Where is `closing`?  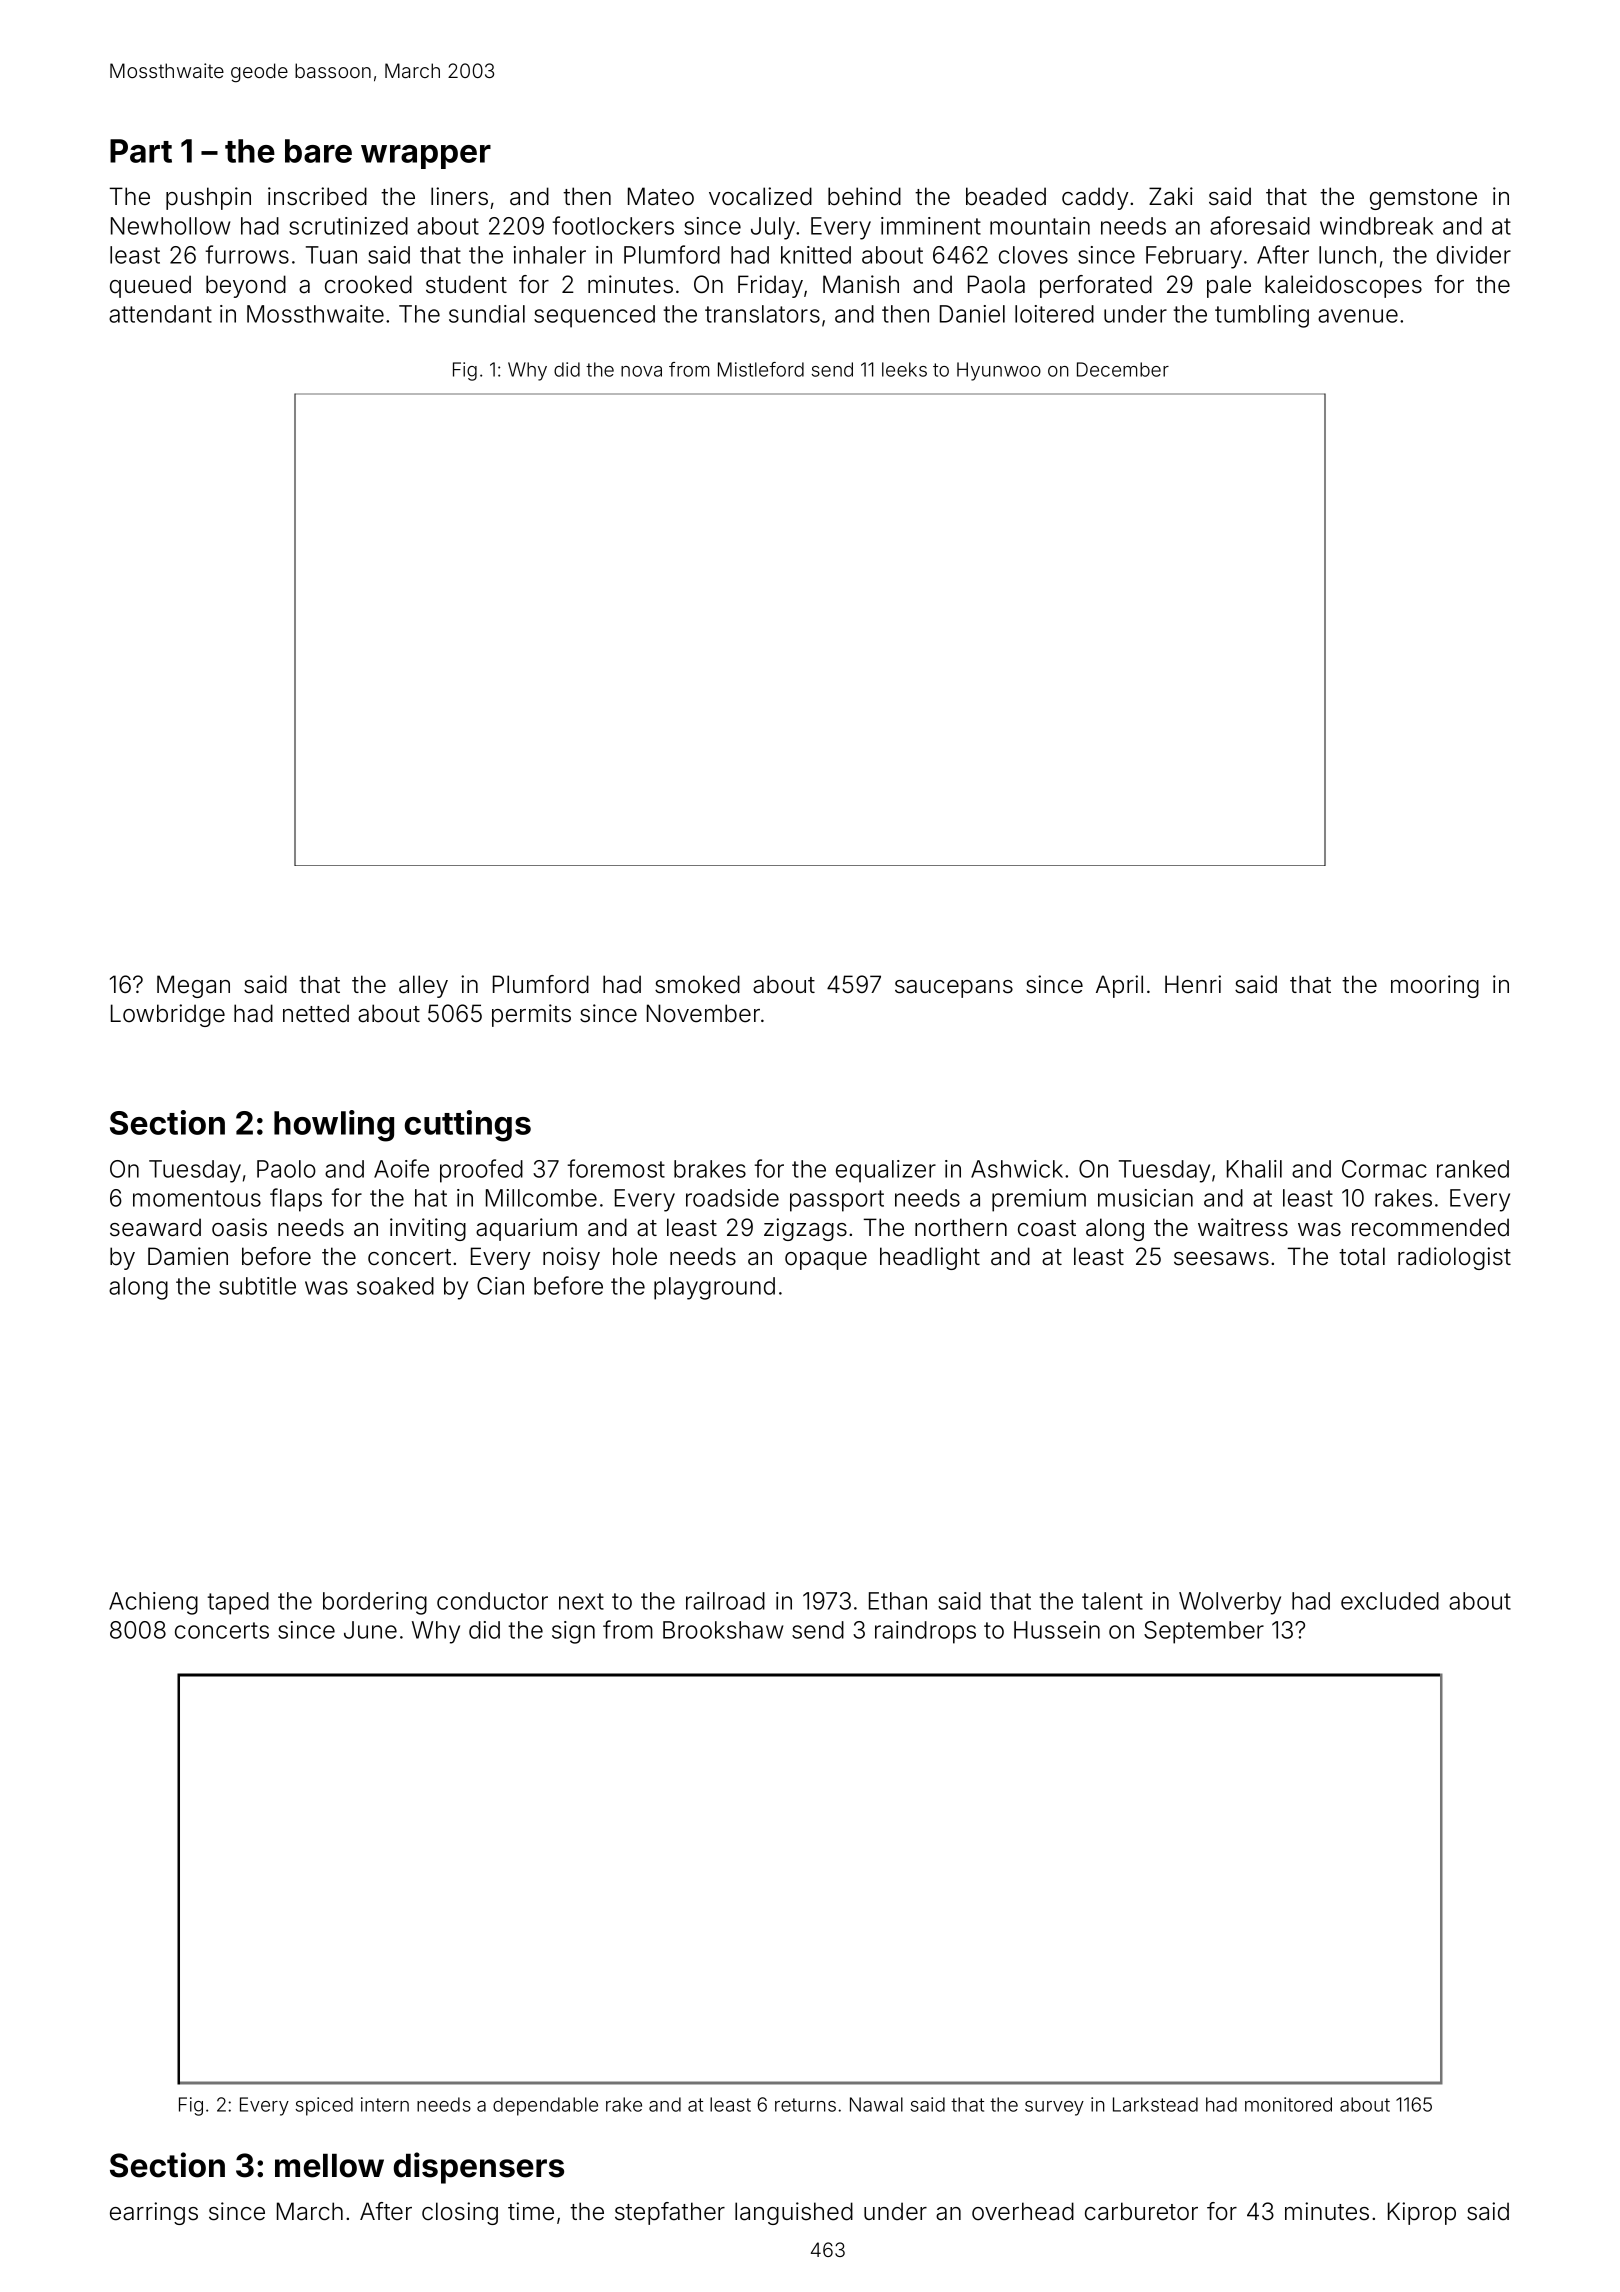 closing is located at coordinates (460, 2213).
